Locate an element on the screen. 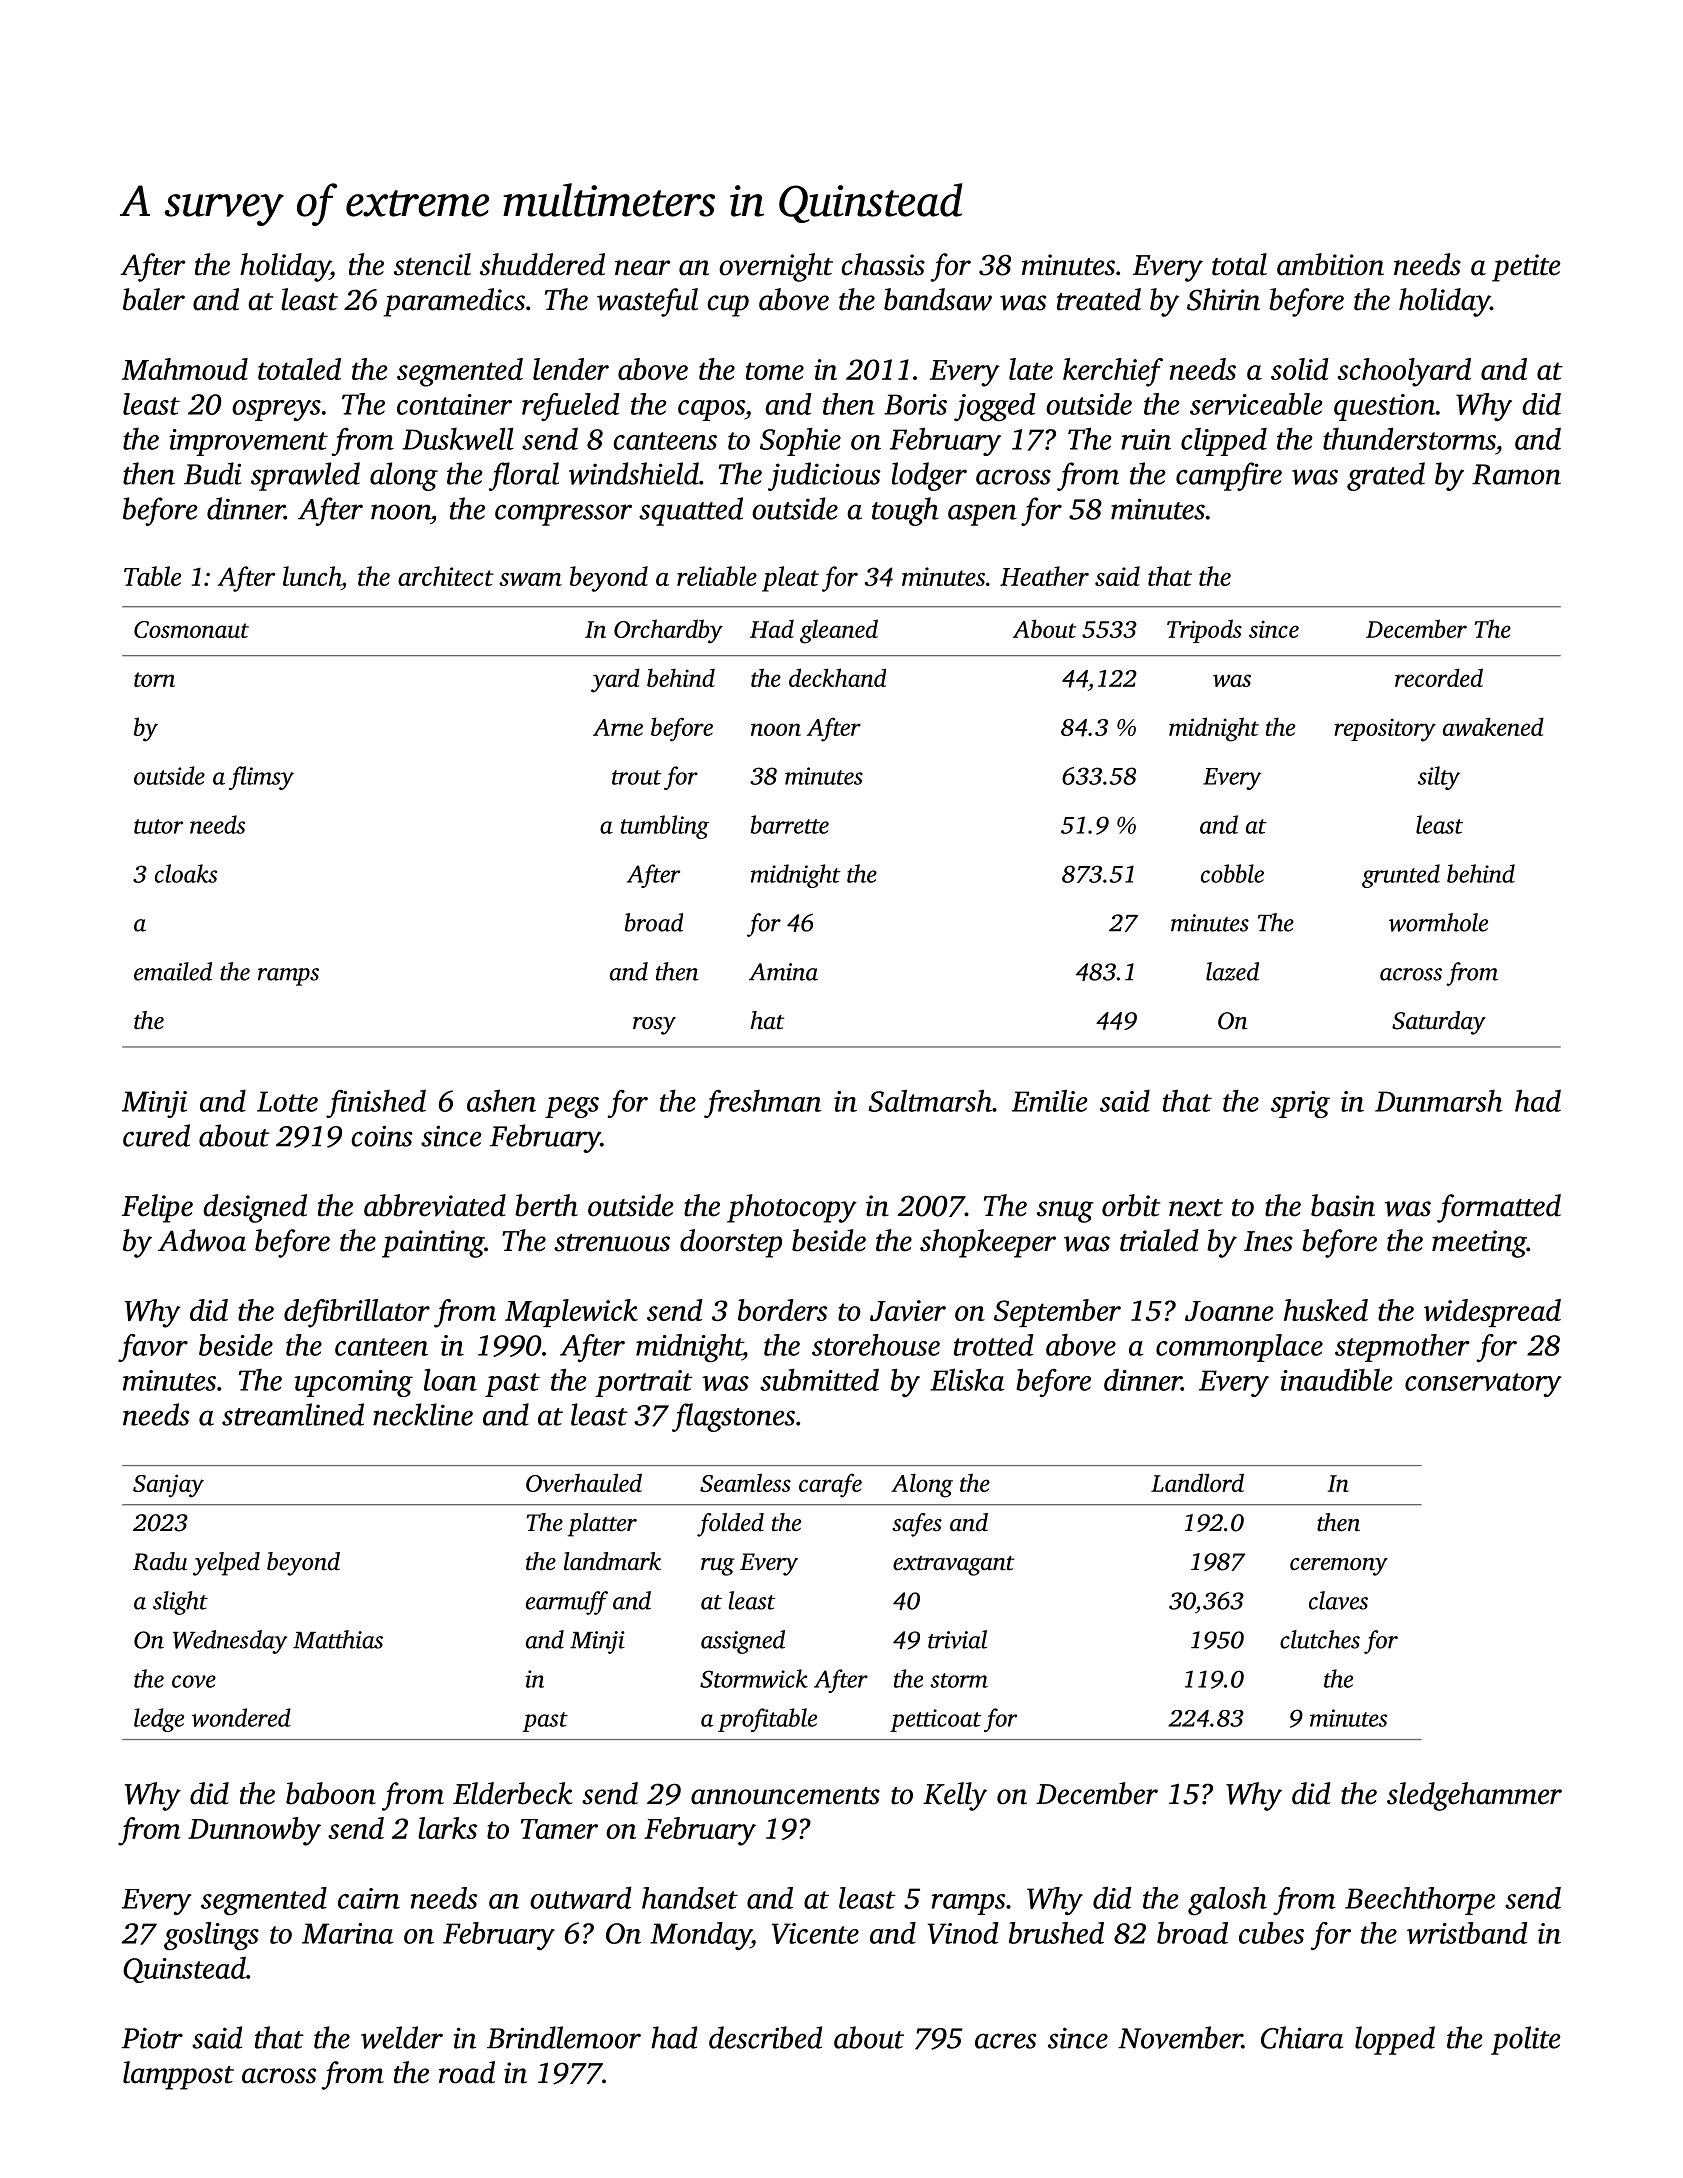  lazed is located at coordinates (1232, 971).
